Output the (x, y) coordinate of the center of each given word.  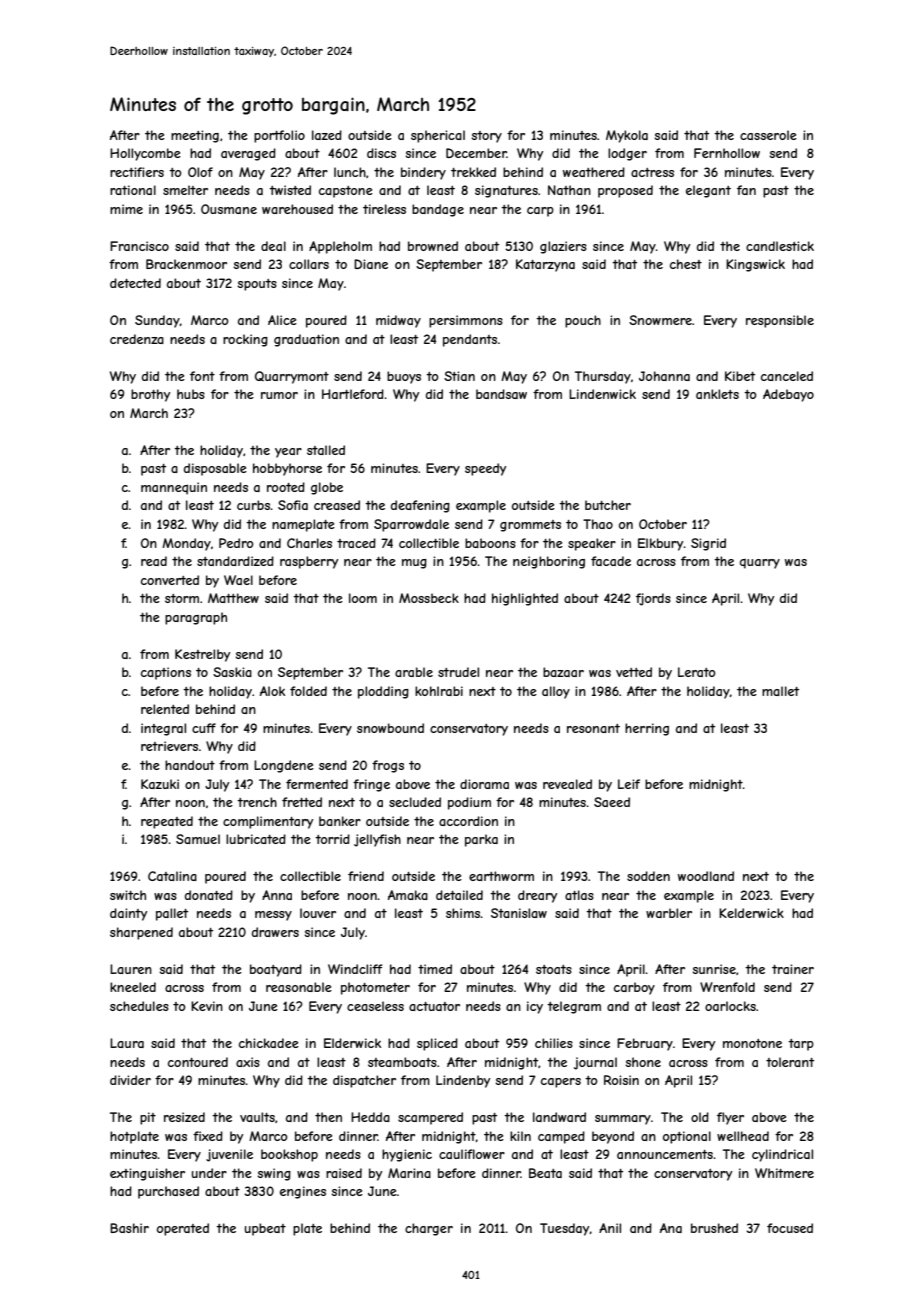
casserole (768, 135)
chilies (554, 1043)
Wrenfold (727, 987)
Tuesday (565, 1229)
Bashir (129, 1228)
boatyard (276, 970)
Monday (186, 544)
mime (126, 209)
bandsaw (501, 394)
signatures (506, 191)
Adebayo (788, 395)
